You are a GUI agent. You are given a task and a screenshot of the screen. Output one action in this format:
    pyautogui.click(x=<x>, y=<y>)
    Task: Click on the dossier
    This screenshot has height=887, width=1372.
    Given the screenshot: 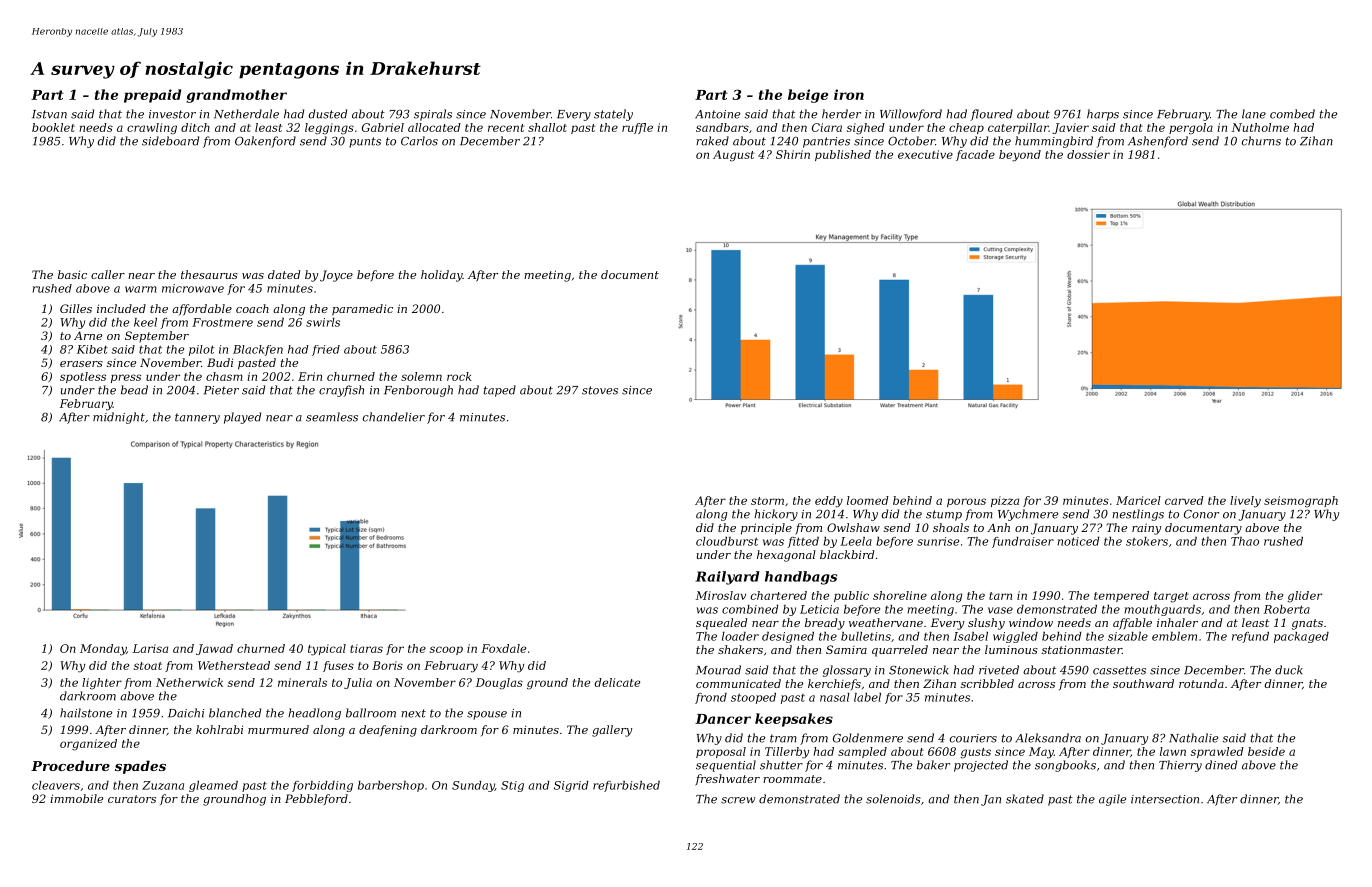 What is the action you would take?
    pyautogui.click(x=1088, y=154)
